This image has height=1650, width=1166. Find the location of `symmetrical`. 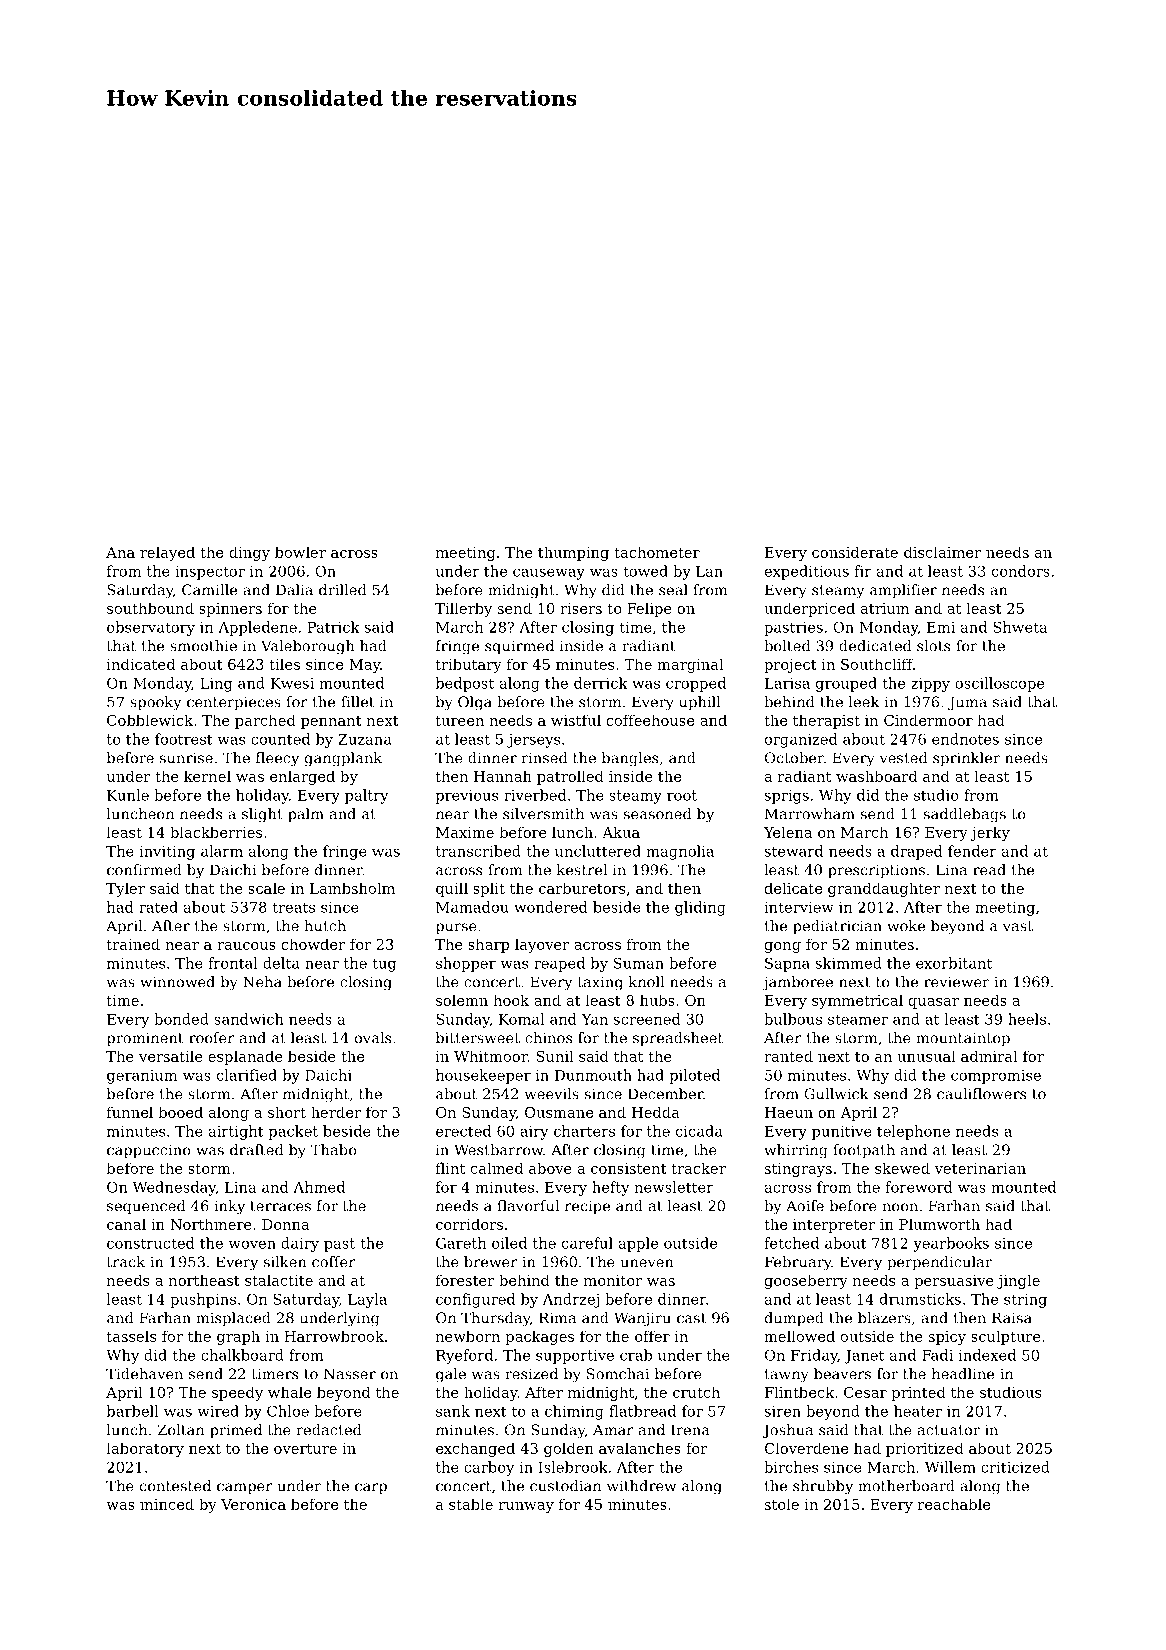

symmetrical is located at coordinates (857, 1001).
